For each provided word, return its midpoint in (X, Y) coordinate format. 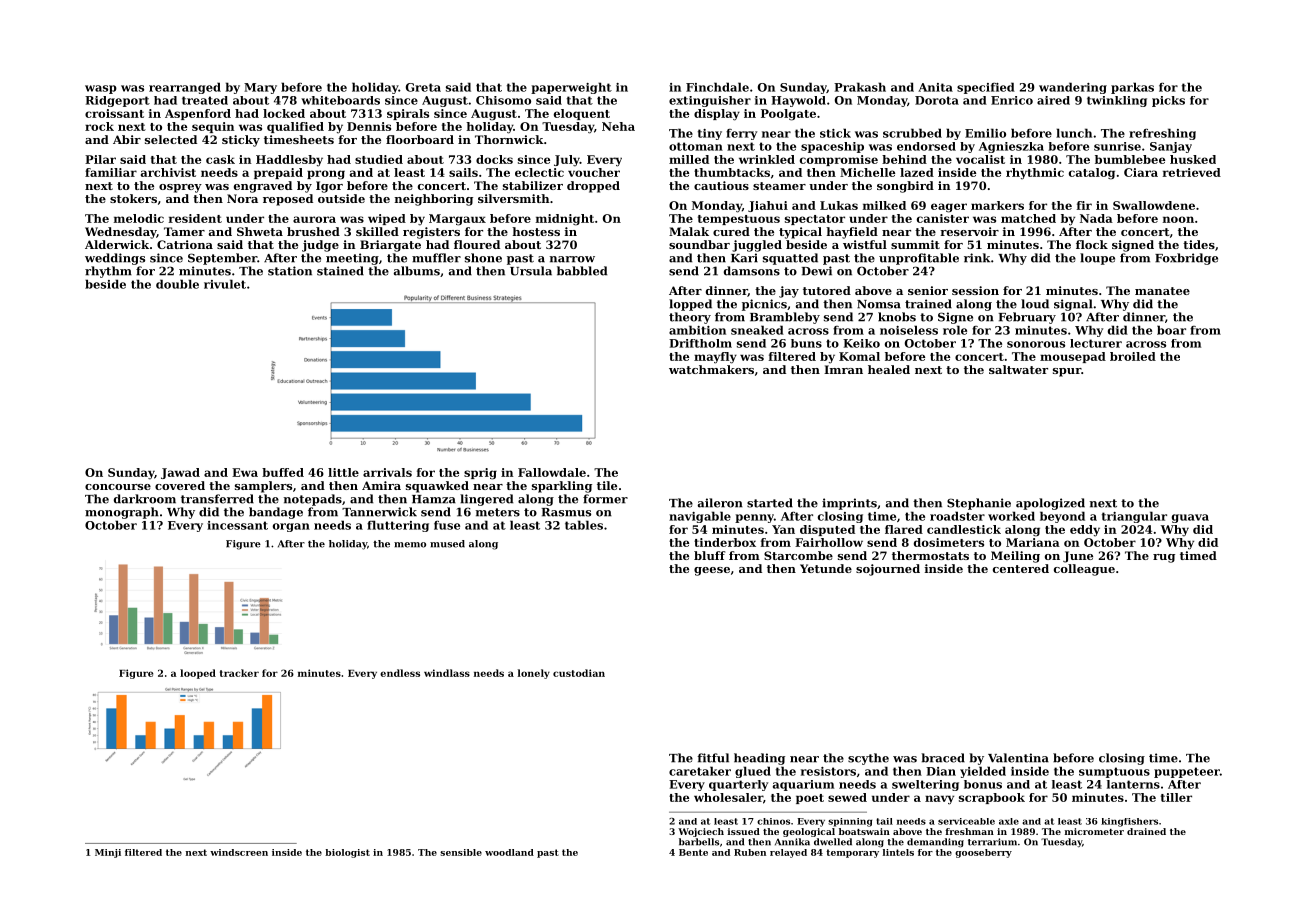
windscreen (239, 852)
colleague (1084, 570)
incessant (237, 525)
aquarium (803, 785)
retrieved (1192, 172)
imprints (849, 504)
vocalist (980, 159)
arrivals (387, 472)
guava (1190, 518)
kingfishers (1129, 822)
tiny (710, 134)
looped (198, 674)
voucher (594, 172)
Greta (423, 87)
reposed (288, 200)
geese (712, 571)
